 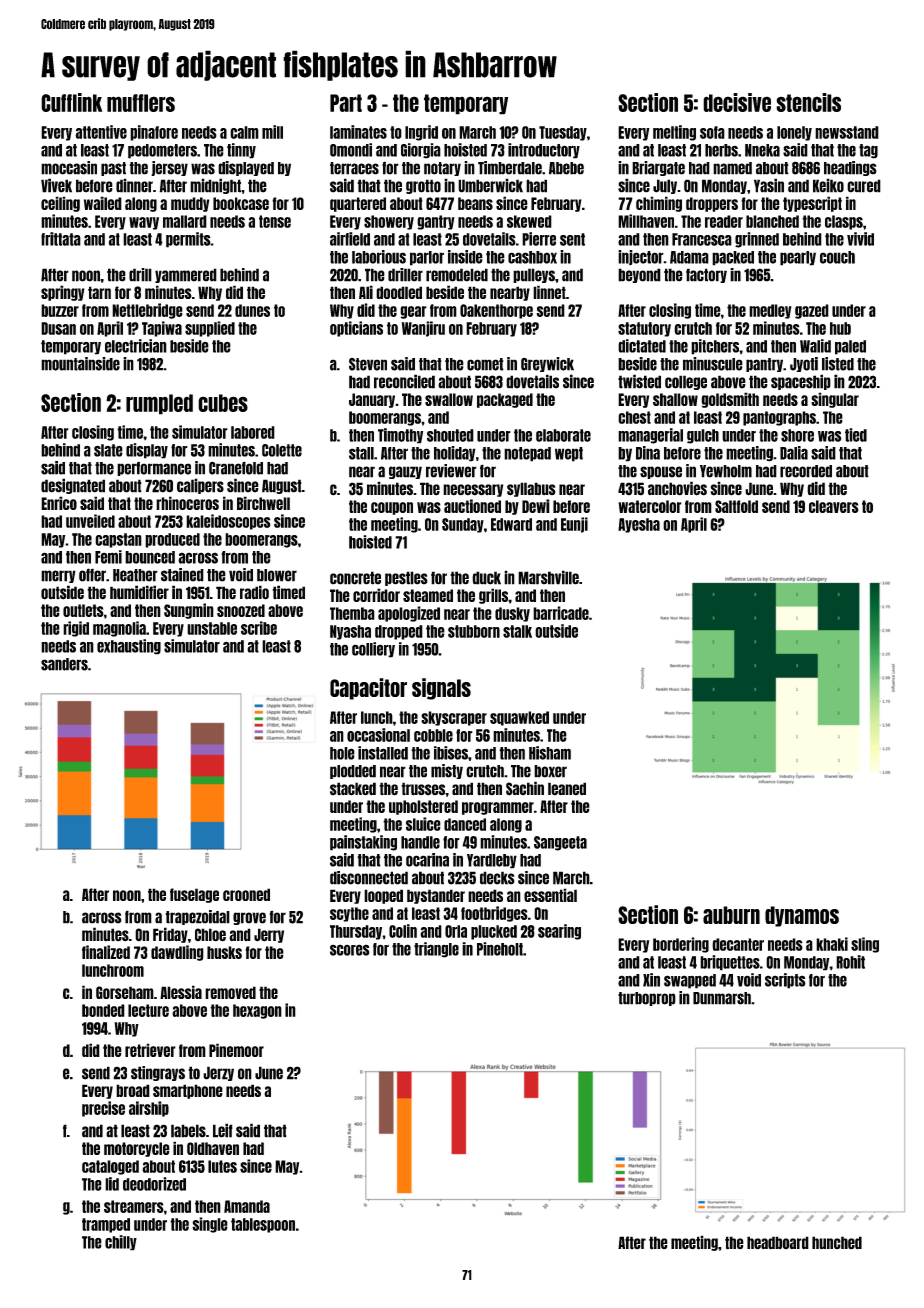 What do you see at coordinates (808, 102) in the page?
I see `stencils` at bounding box center [808, 102].
